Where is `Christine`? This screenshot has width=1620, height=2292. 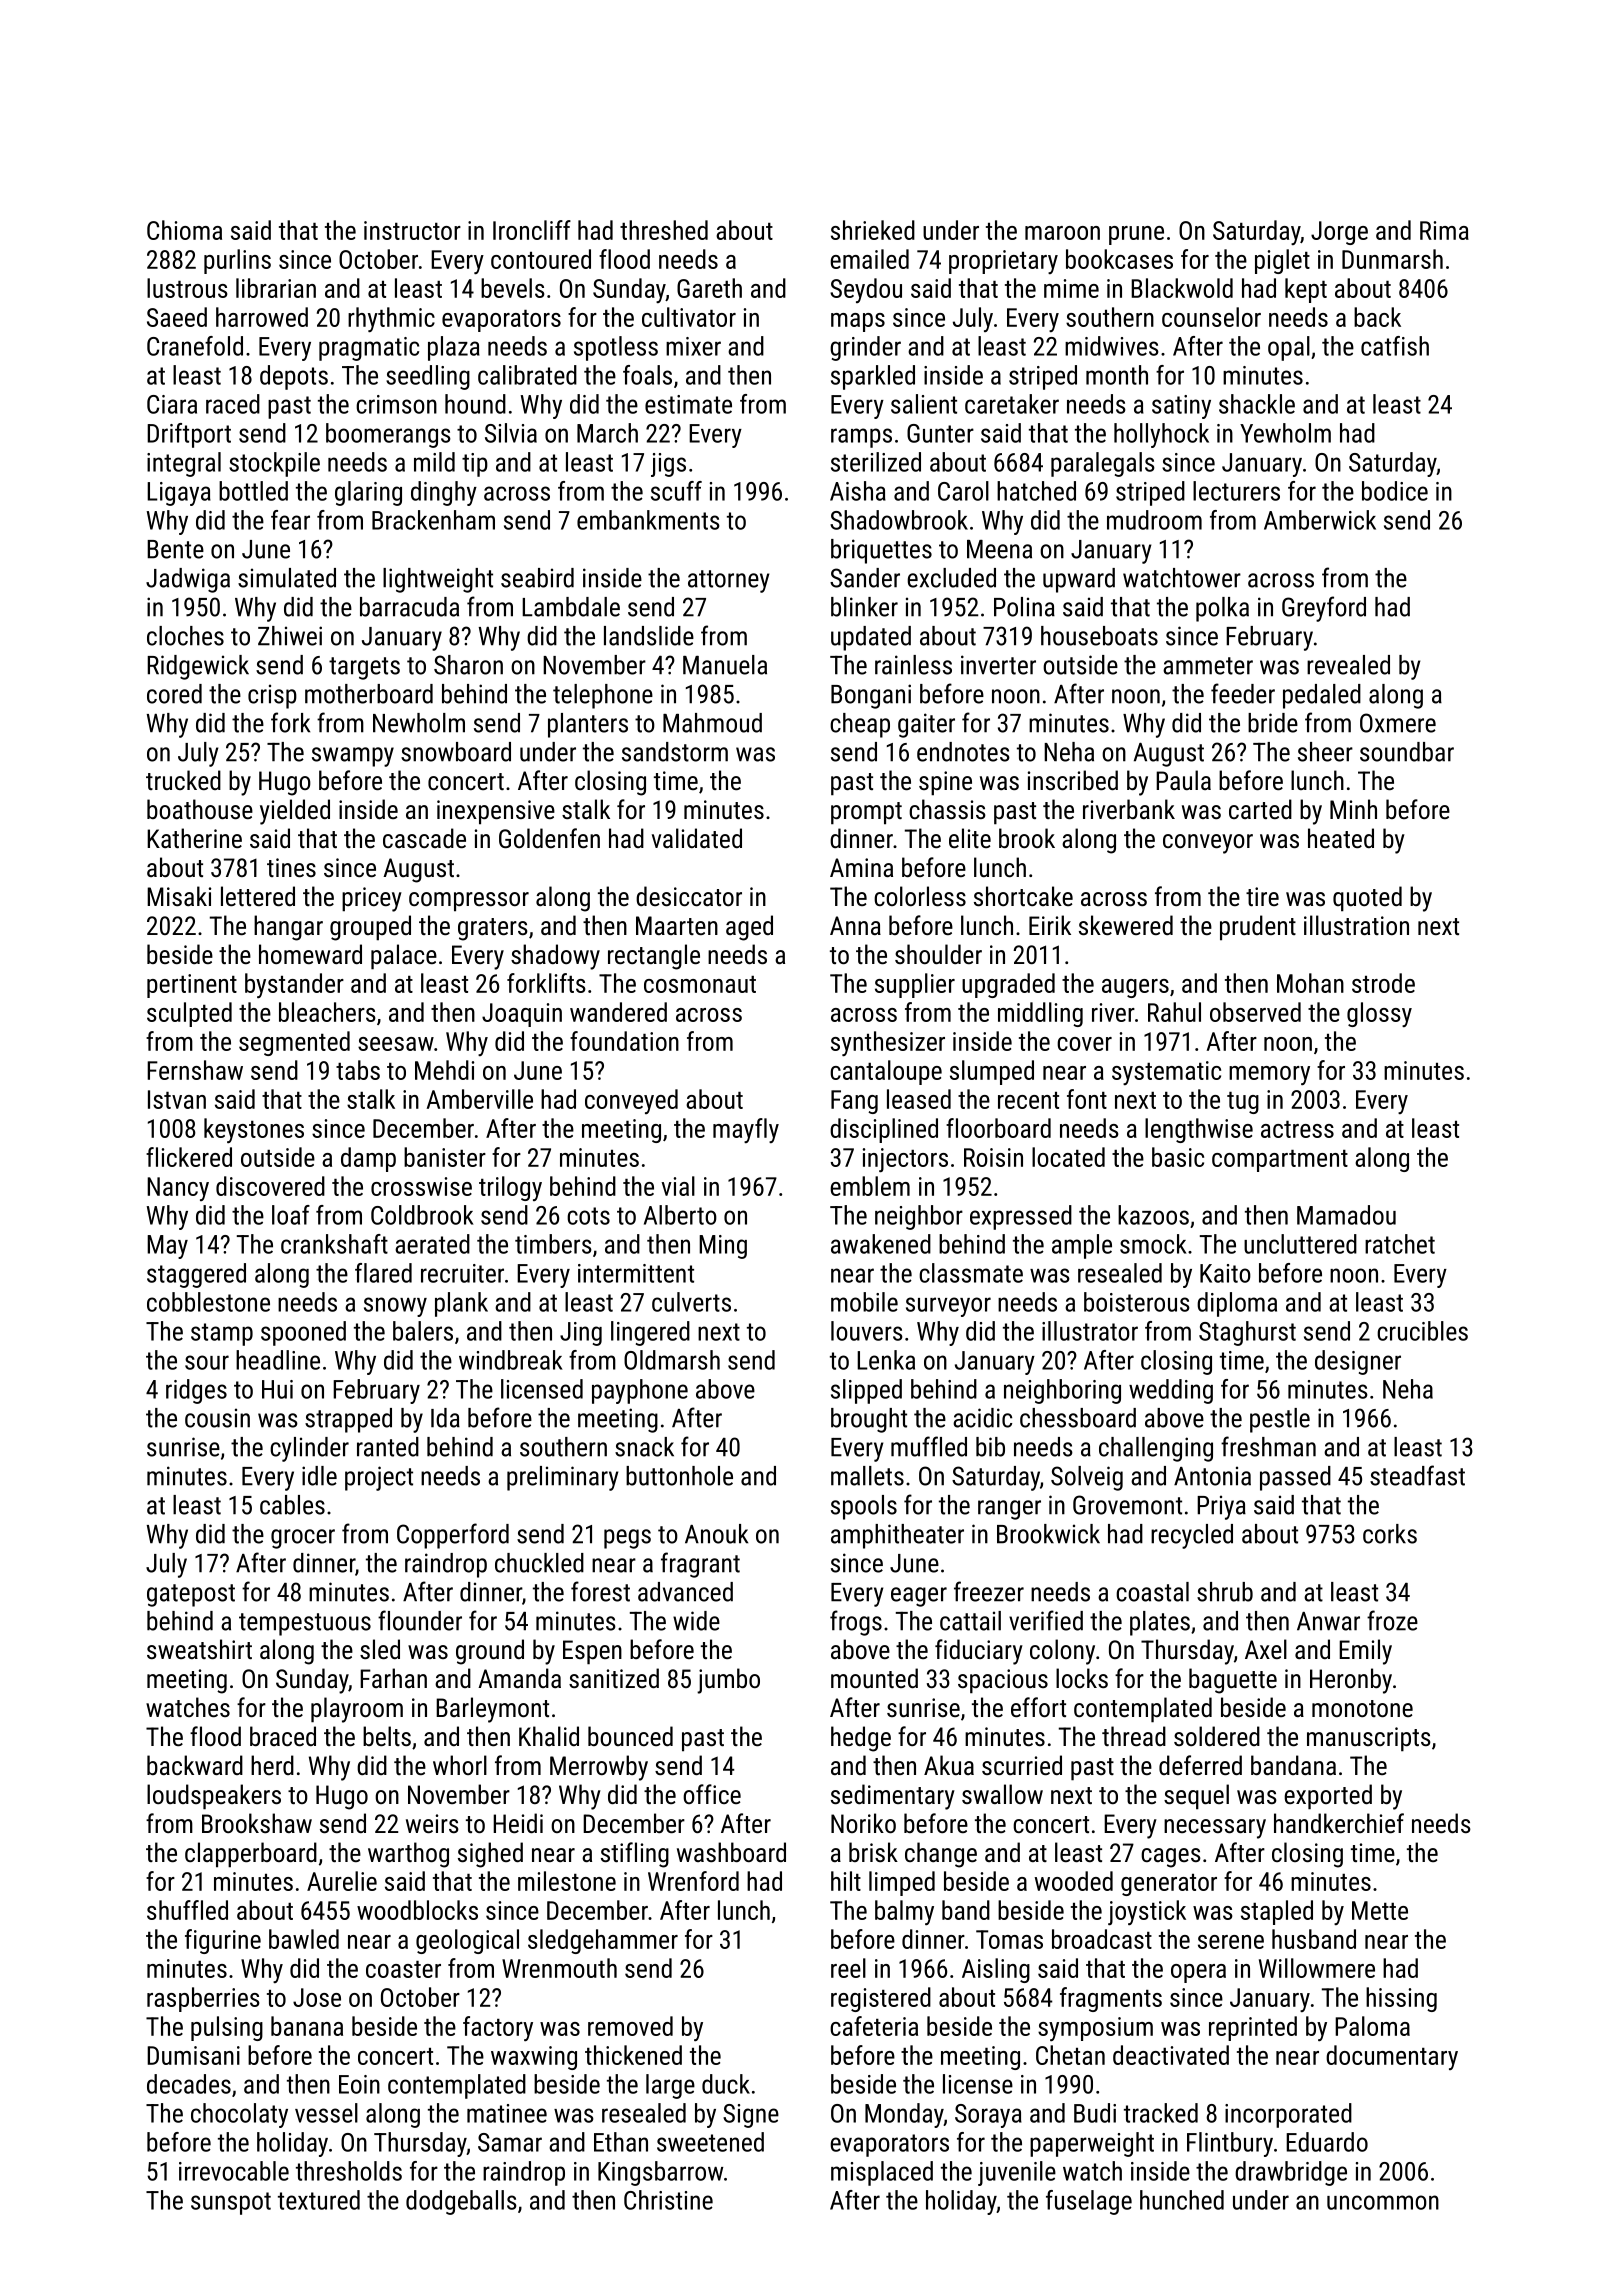
Christine is located at coordinates (668, 2200).
